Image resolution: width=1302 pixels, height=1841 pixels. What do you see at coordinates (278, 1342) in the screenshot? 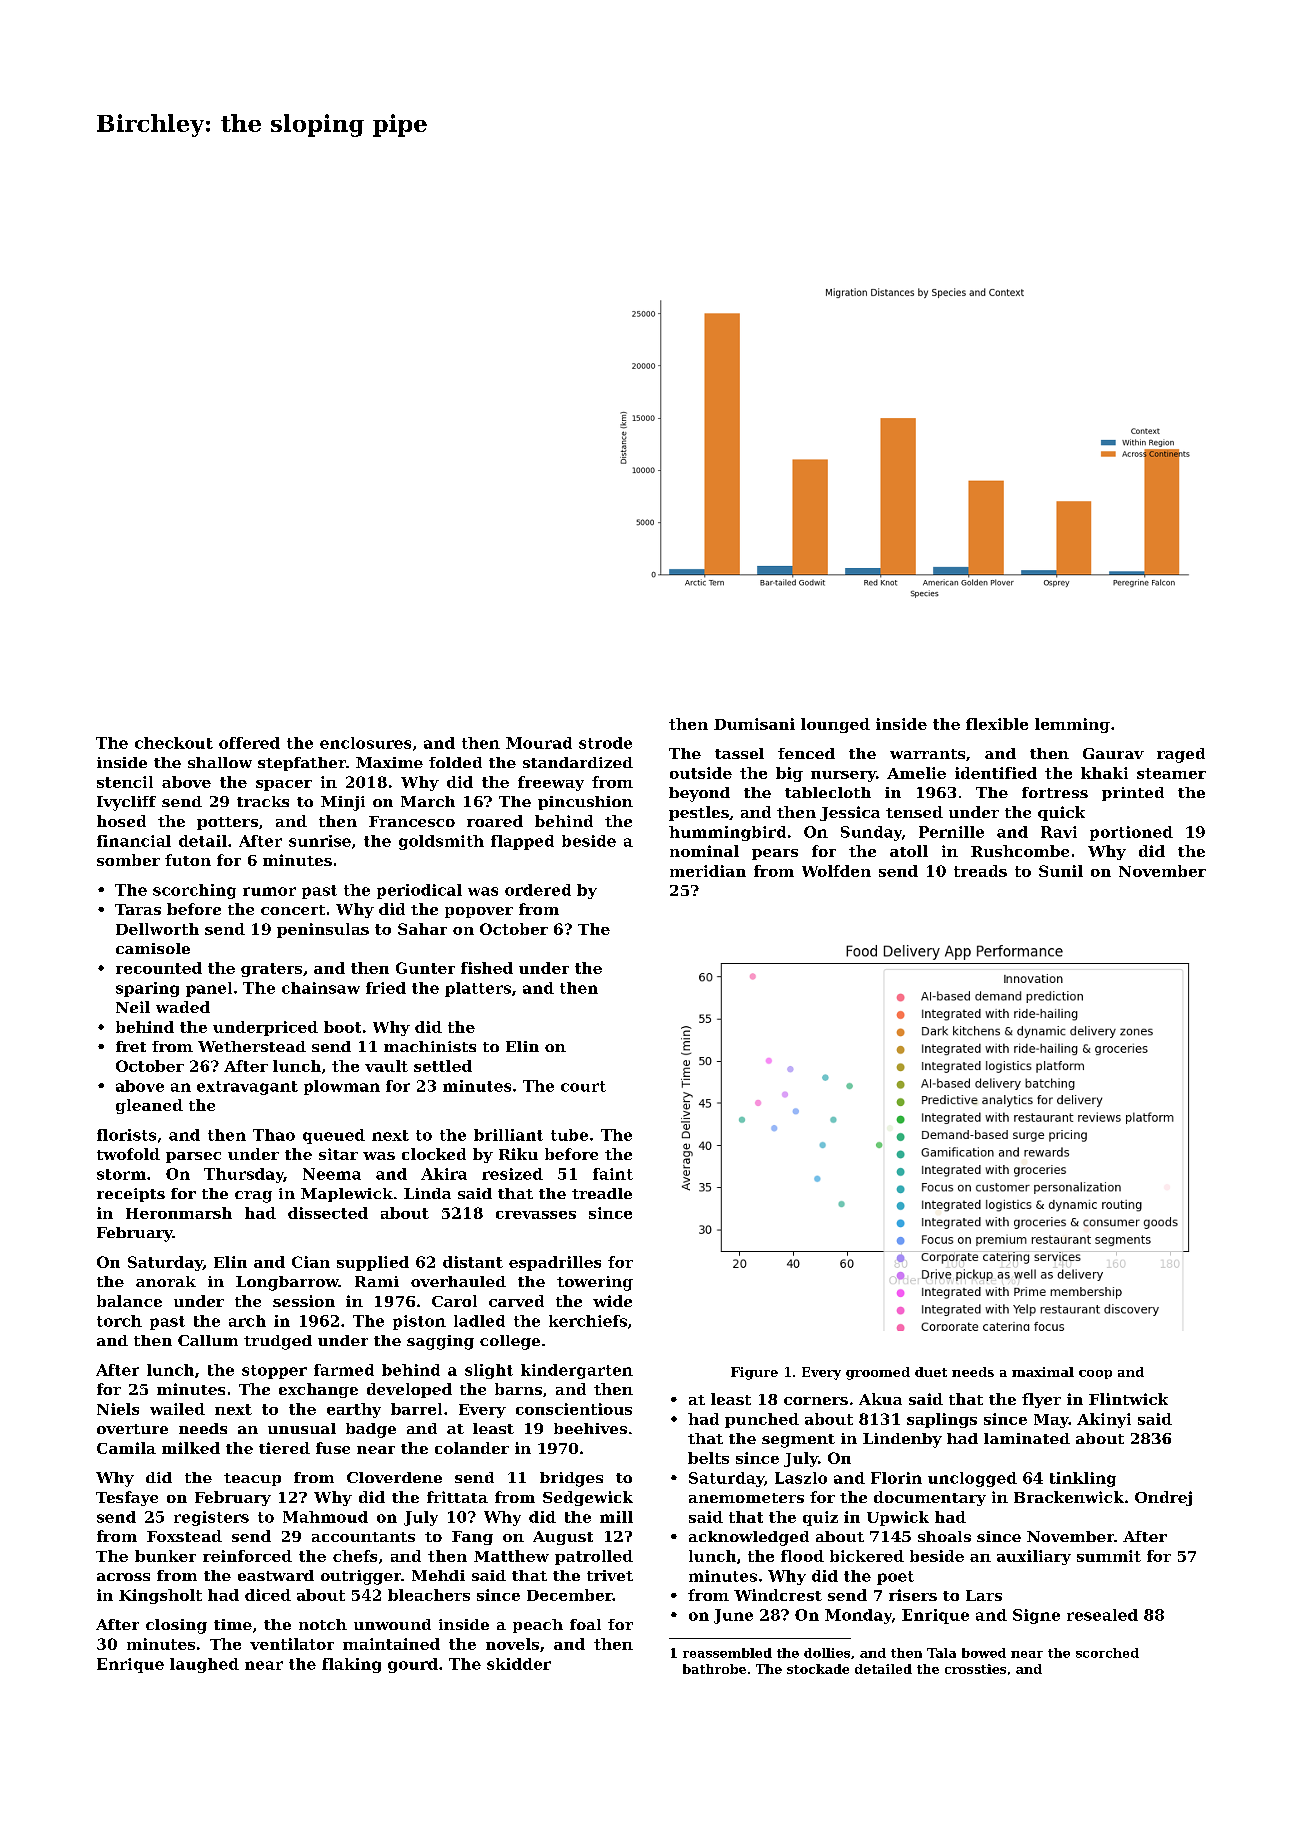
I see `trudged` at bounding box center [278, 1342].
